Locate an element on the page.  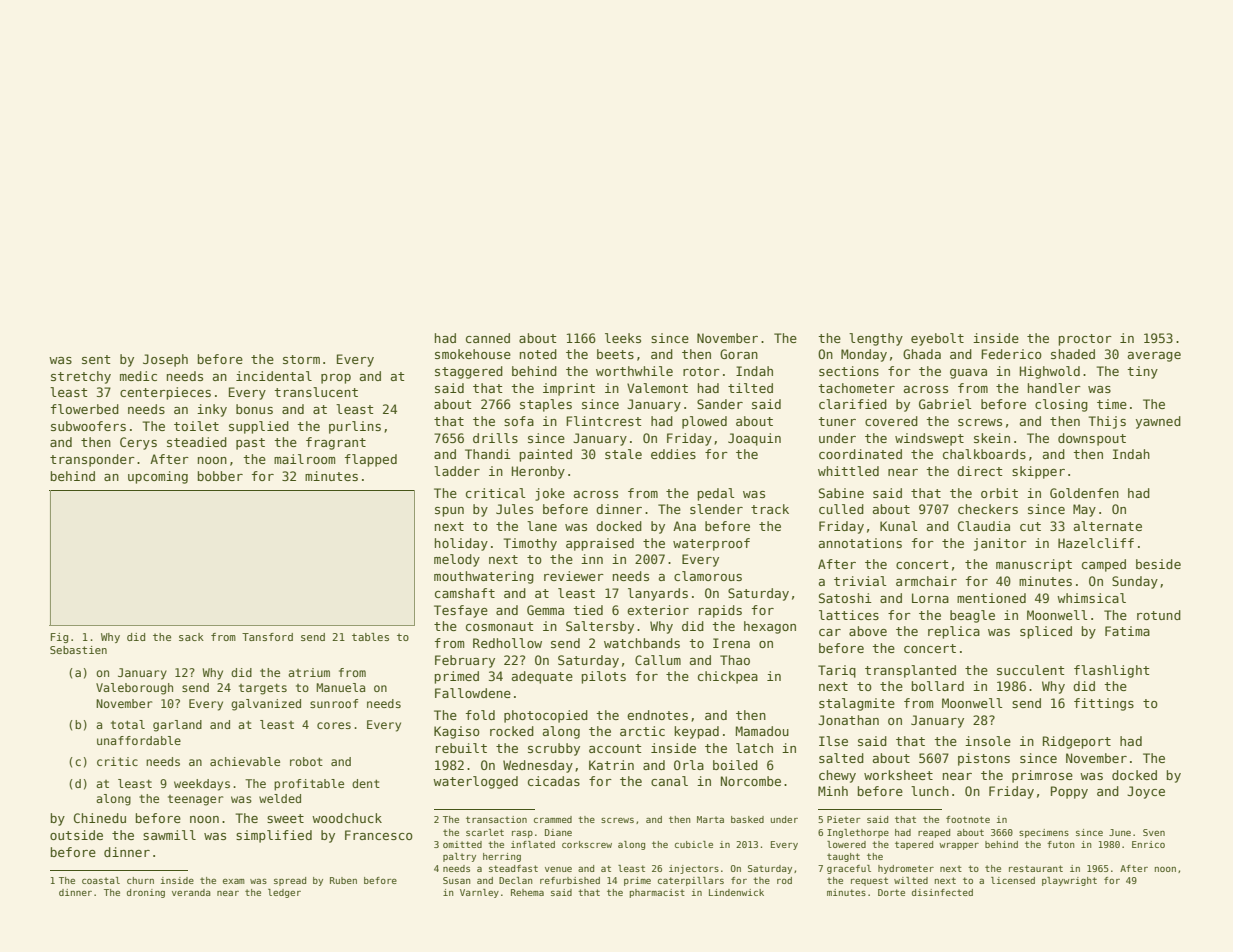
eyebolt is located at coordinates (937, 339).
